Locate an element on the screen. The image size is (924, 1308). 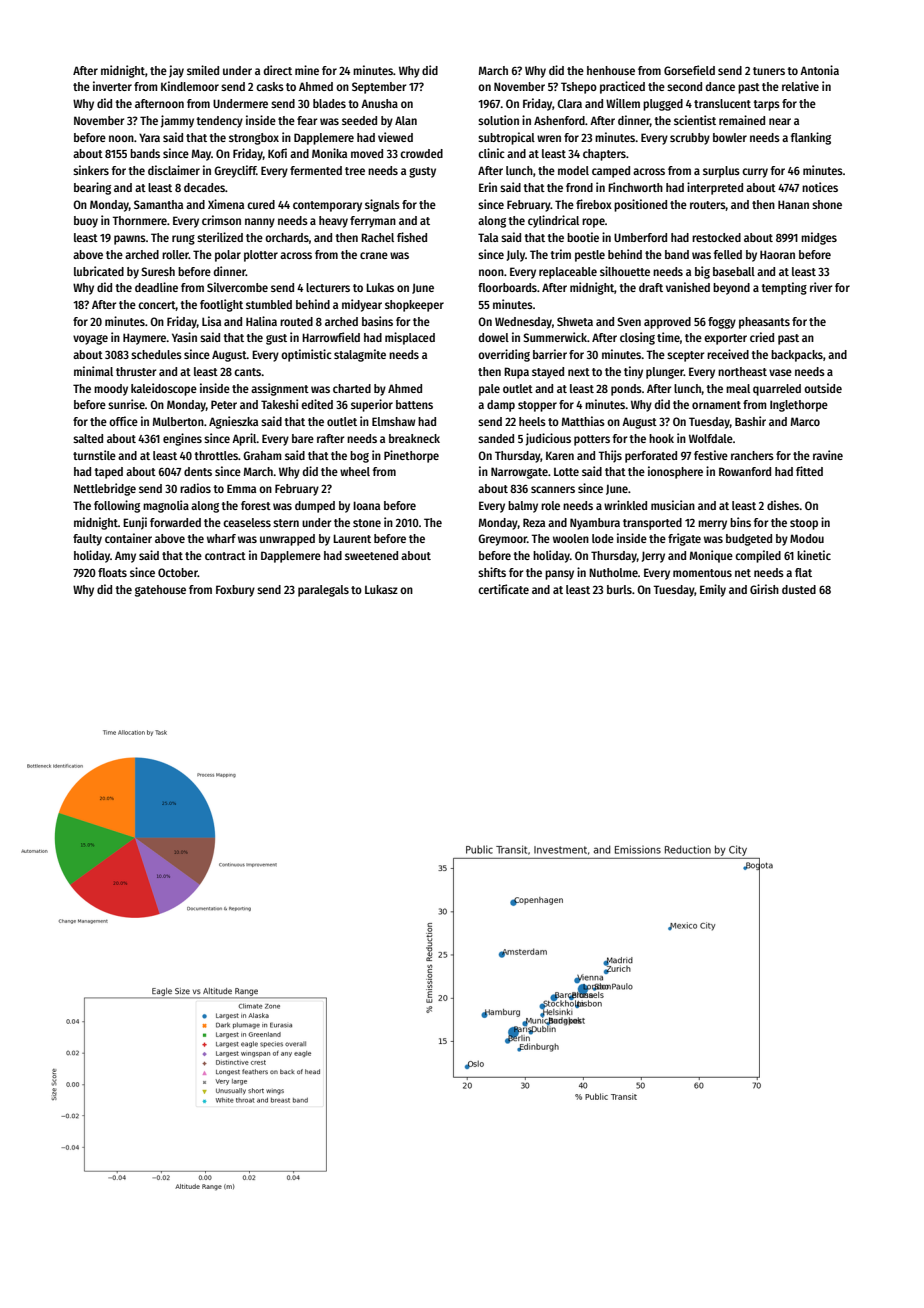
Tshepo is located at coordinates (579, 88).
